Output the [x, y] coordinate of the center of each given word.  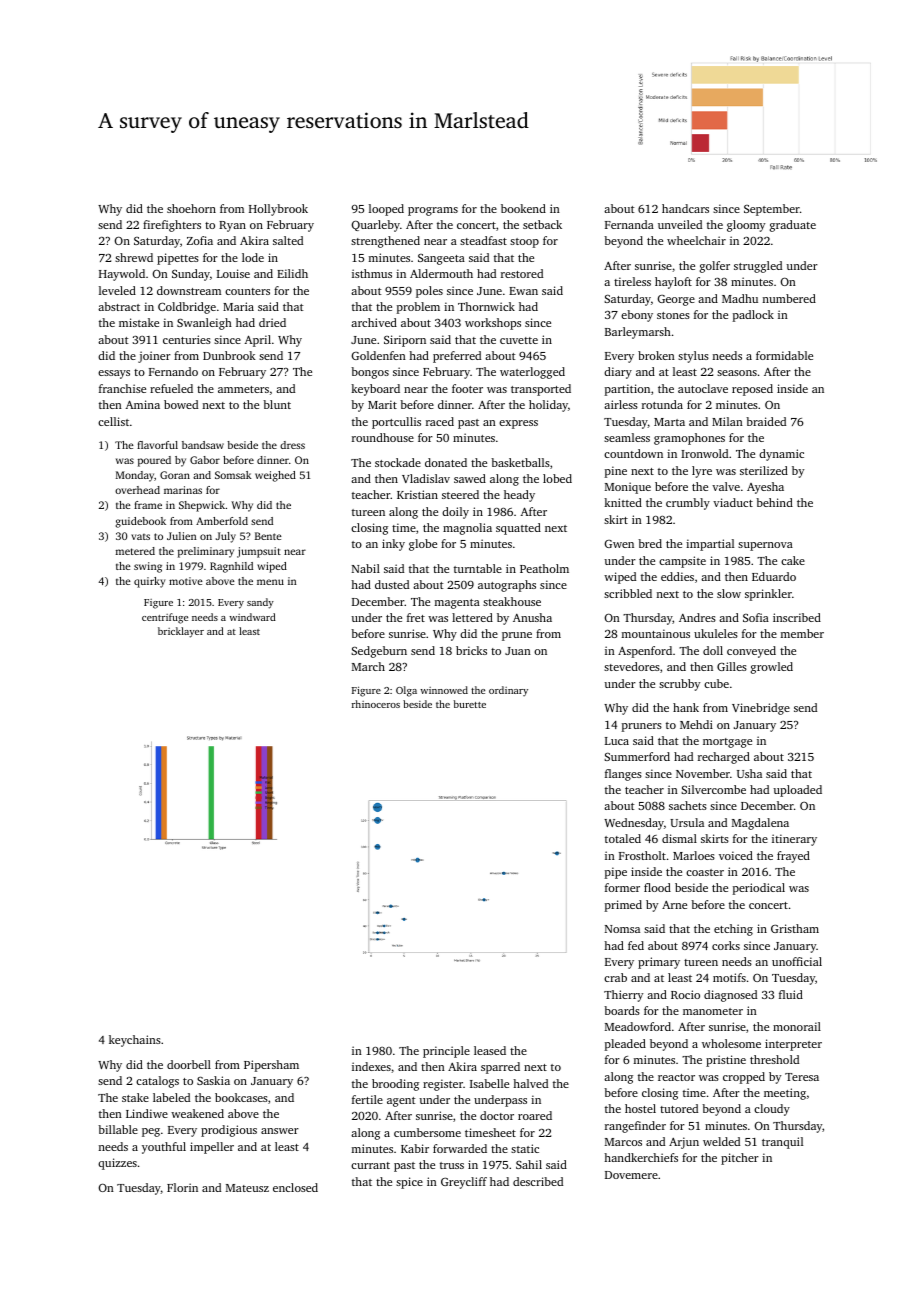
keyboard [375, 390]
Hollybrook [278, 210]
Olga [406, 691]
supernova [765, 546]
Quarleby [376, 226]
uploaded [797, 791]
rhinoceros [376, 704]
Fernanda [629, 224]
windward [252, 617]
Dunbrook [229, 355]
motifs [729, 977]
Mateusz [247, 1188]
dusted [392, 584]
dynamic [781, 455]
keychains [135, 1041]
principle [446, 1052]
